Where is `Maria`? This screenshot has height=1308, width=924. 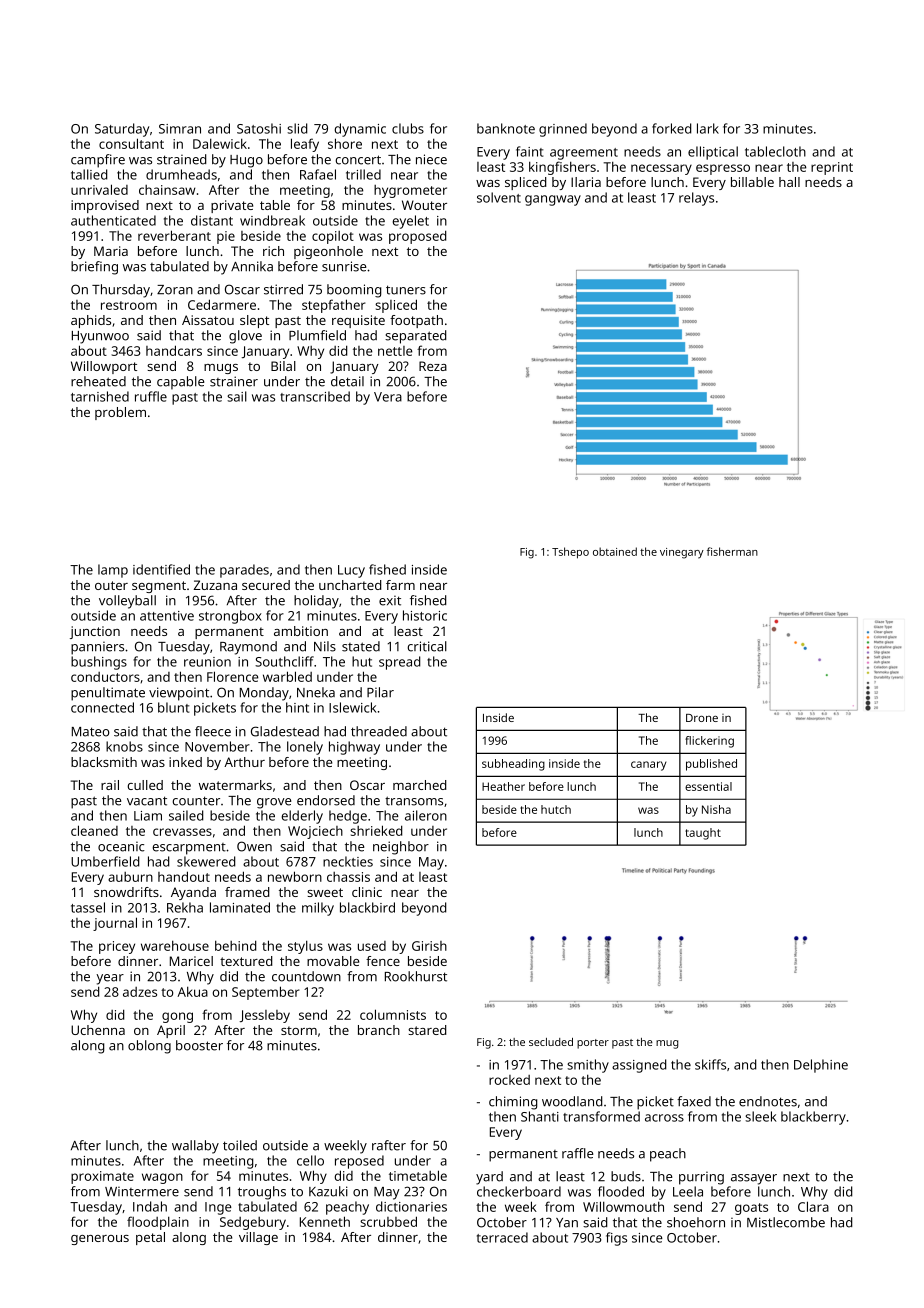 Maria is located at coordinates (111, 251).
